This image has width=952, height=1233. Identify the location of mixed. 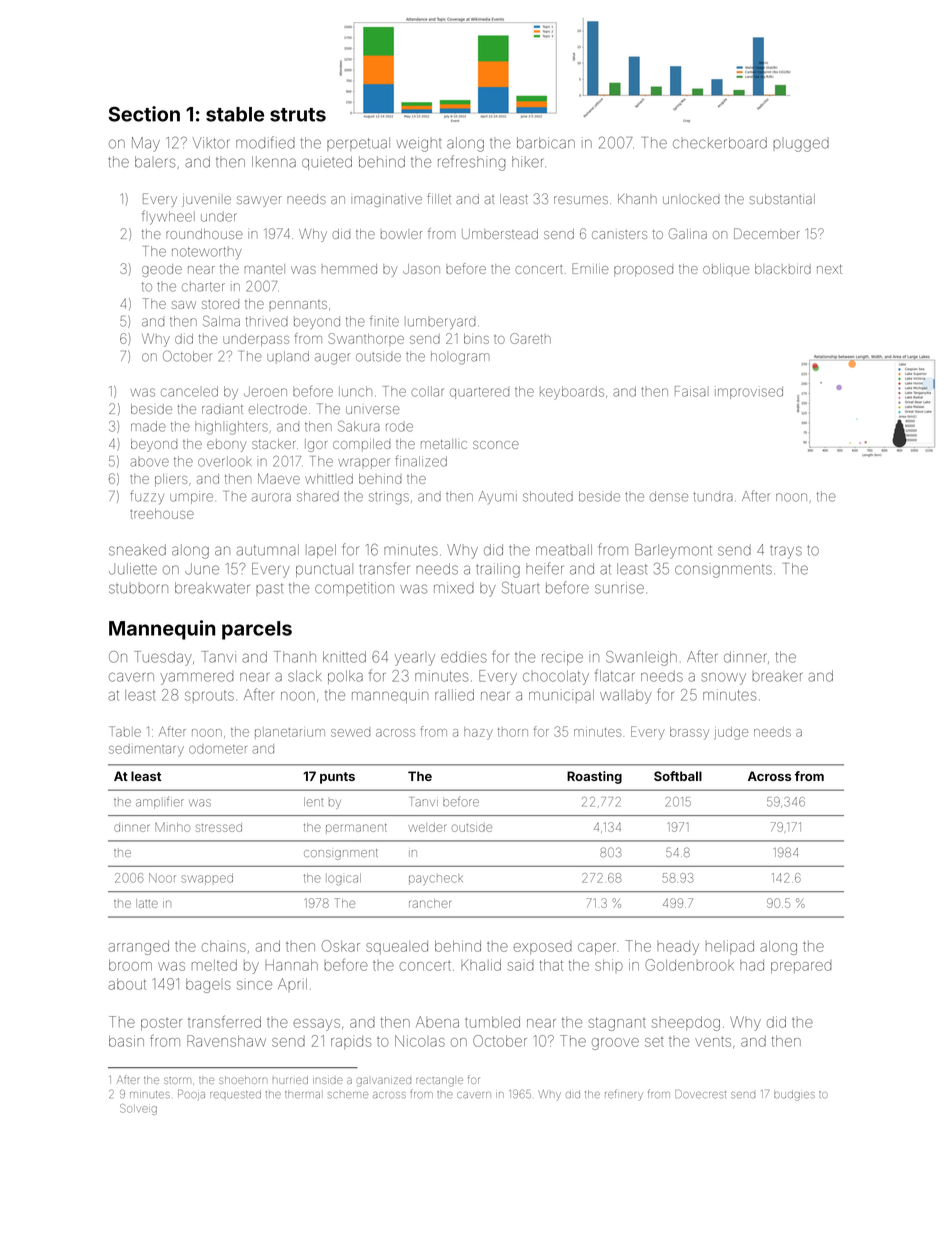
(454, 588).
